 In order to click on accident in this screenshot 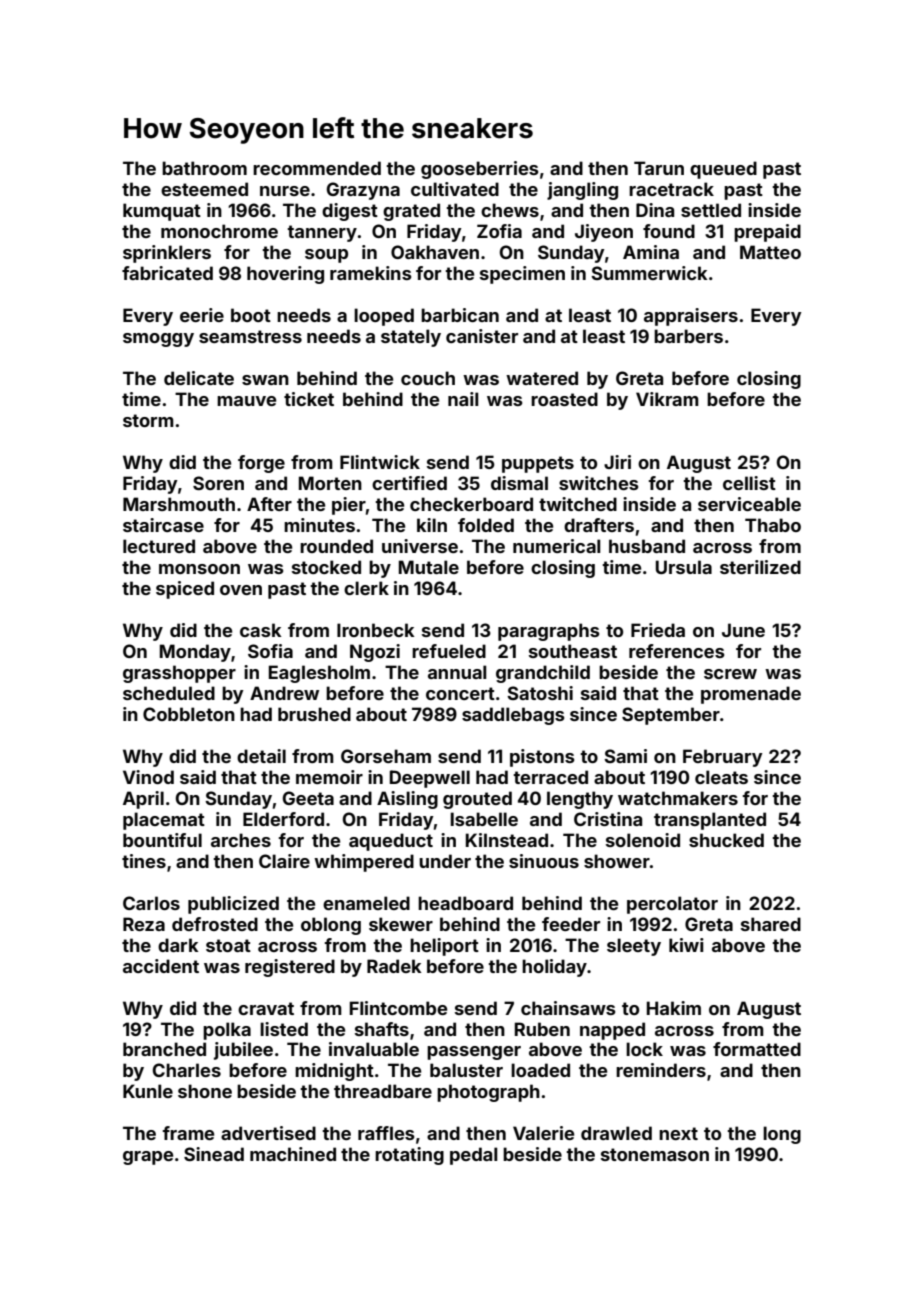, I will do `click(161, 966)`.
